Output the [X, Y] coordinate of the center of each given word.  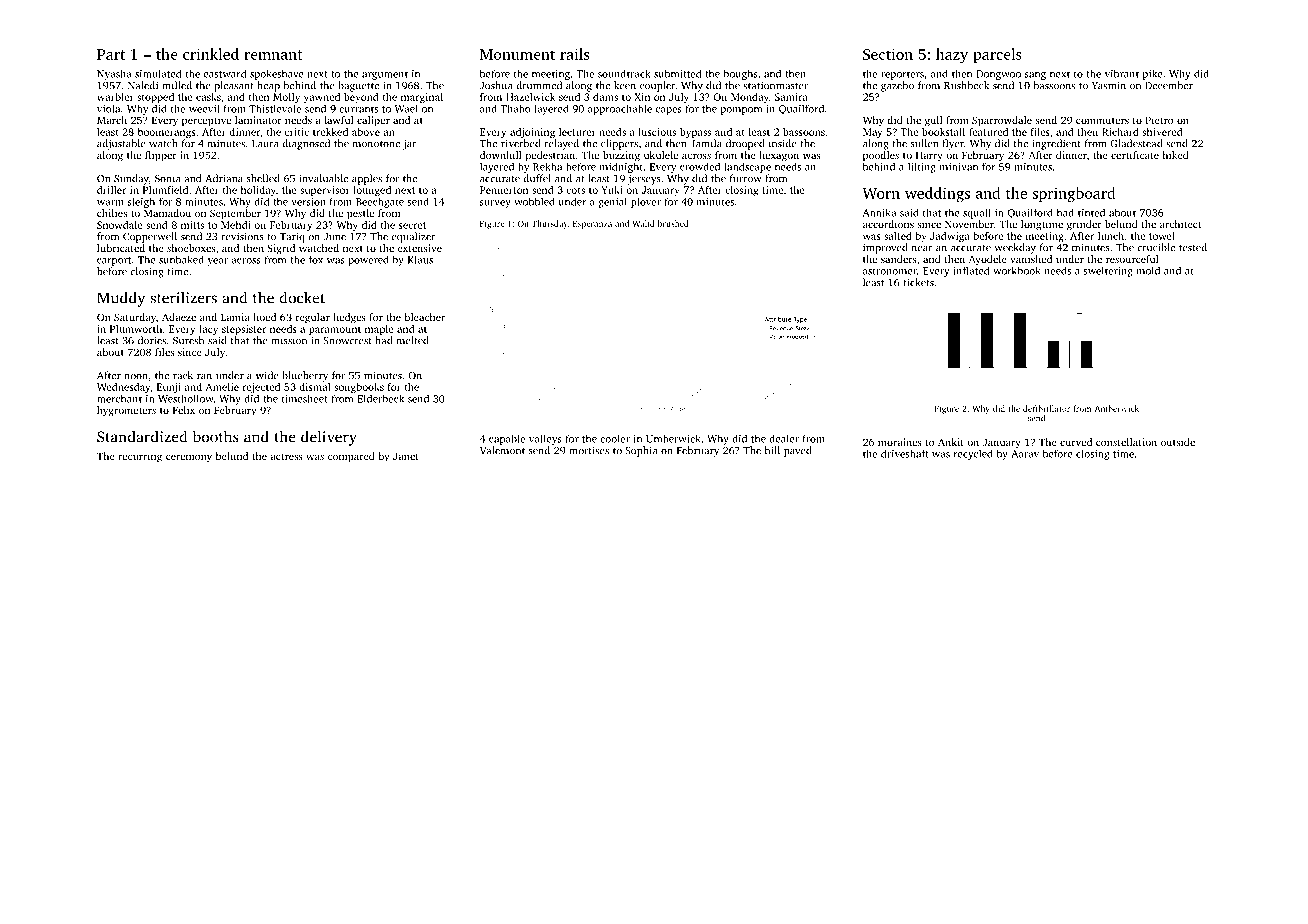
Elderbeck [380, 398]
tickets [918, 282]
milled [177, 85]
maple [379, 330]
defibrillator [1046, 408]
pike [1153, 75]
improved [885, 248]
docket [302, 297]
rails [574, 54]
